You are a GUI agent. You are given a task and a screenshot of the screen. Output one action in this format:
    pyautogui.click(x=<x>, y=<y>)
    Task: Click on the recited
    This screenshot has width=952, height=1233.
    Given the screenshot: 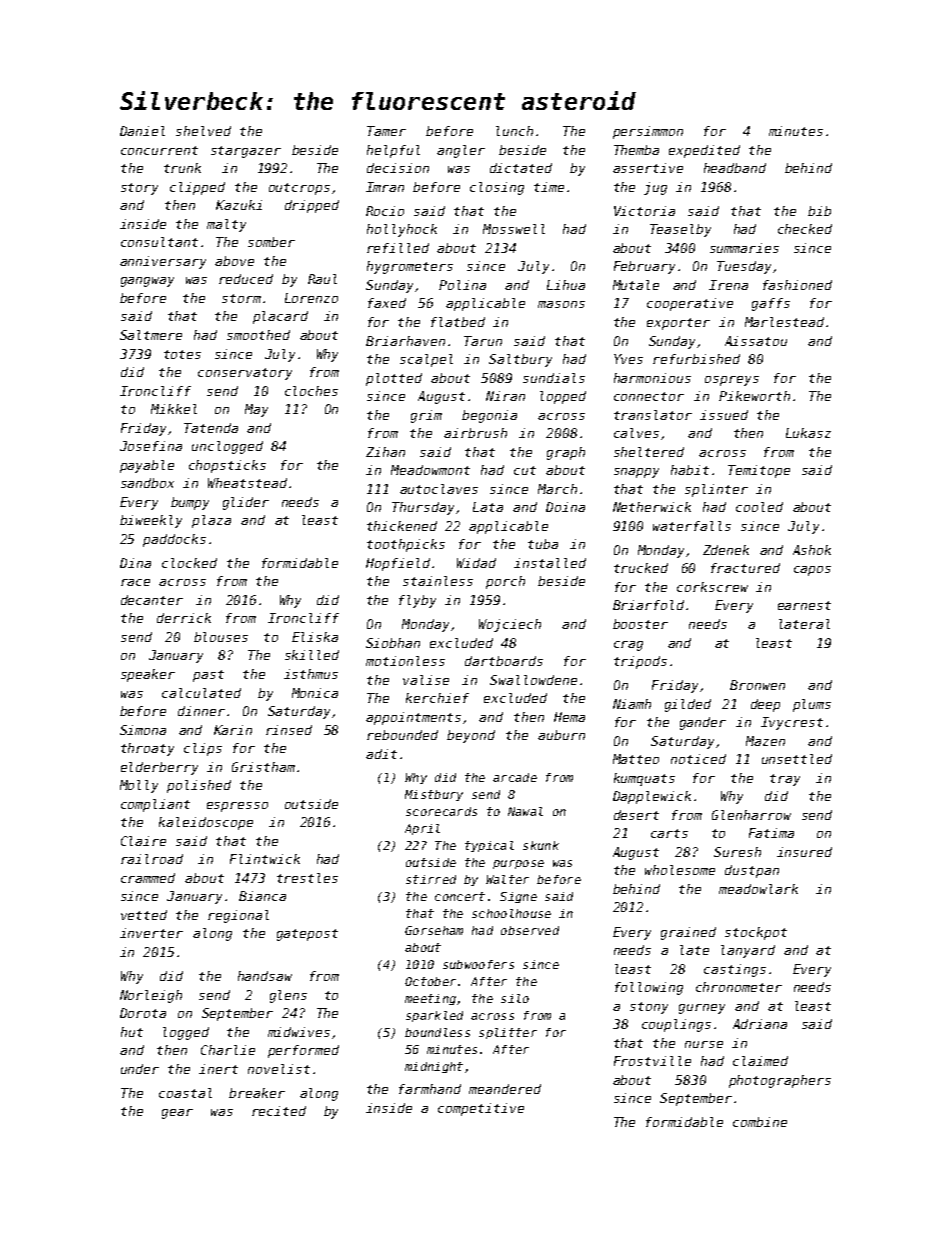 What is the action you would take?
    pyautogui.click(x=279, y=1111)
